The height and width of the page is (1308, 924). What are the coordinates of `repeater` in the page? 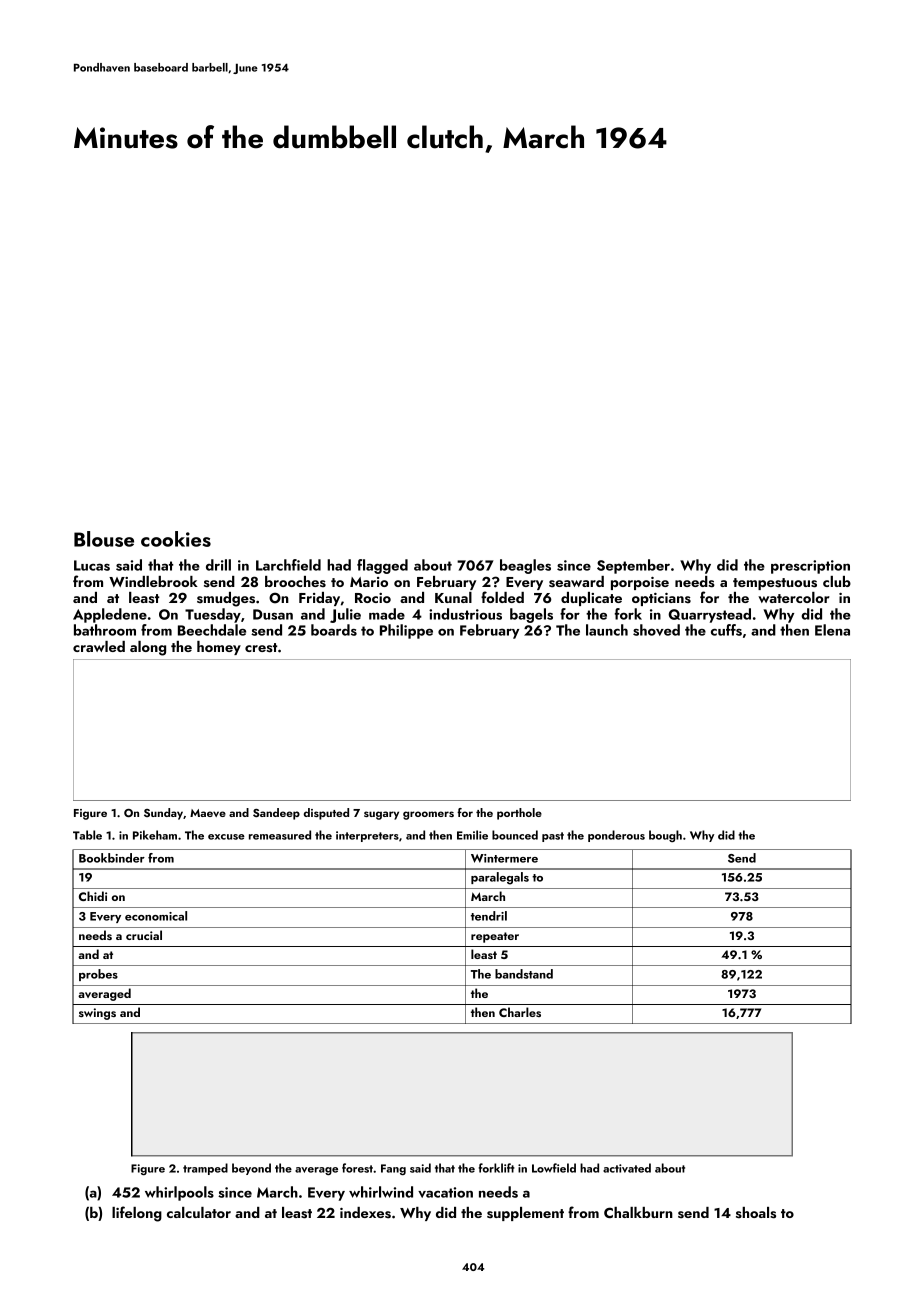 It's located at (495, 937).
